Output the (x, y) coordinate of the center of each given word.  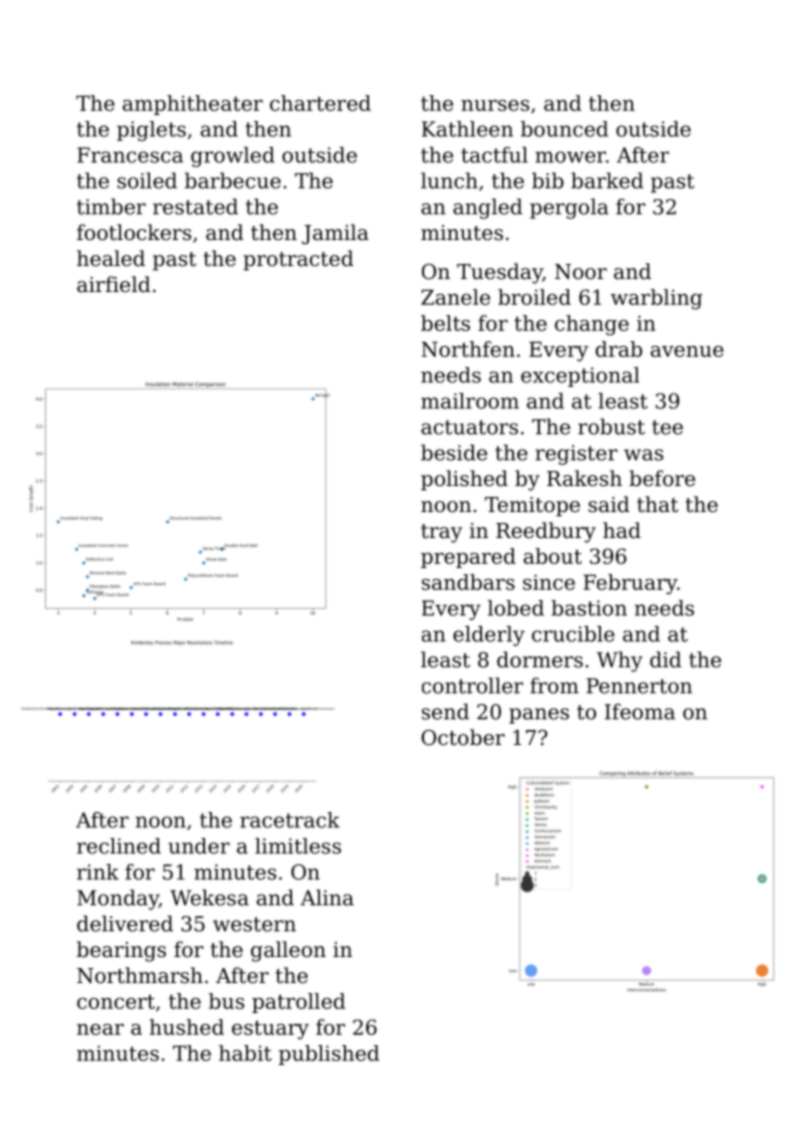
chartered (320, 103)
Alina (327, 897)
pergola (569, 208)
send (445, 711)
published (329, 1055)
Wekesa (209, 897)
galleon (288, 951)
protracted (298, 260)
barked (607, 180)
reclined (119, 846)
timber (111, 206)
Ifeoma (640, 711)
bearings (121, 951)
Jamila (335, 234)
